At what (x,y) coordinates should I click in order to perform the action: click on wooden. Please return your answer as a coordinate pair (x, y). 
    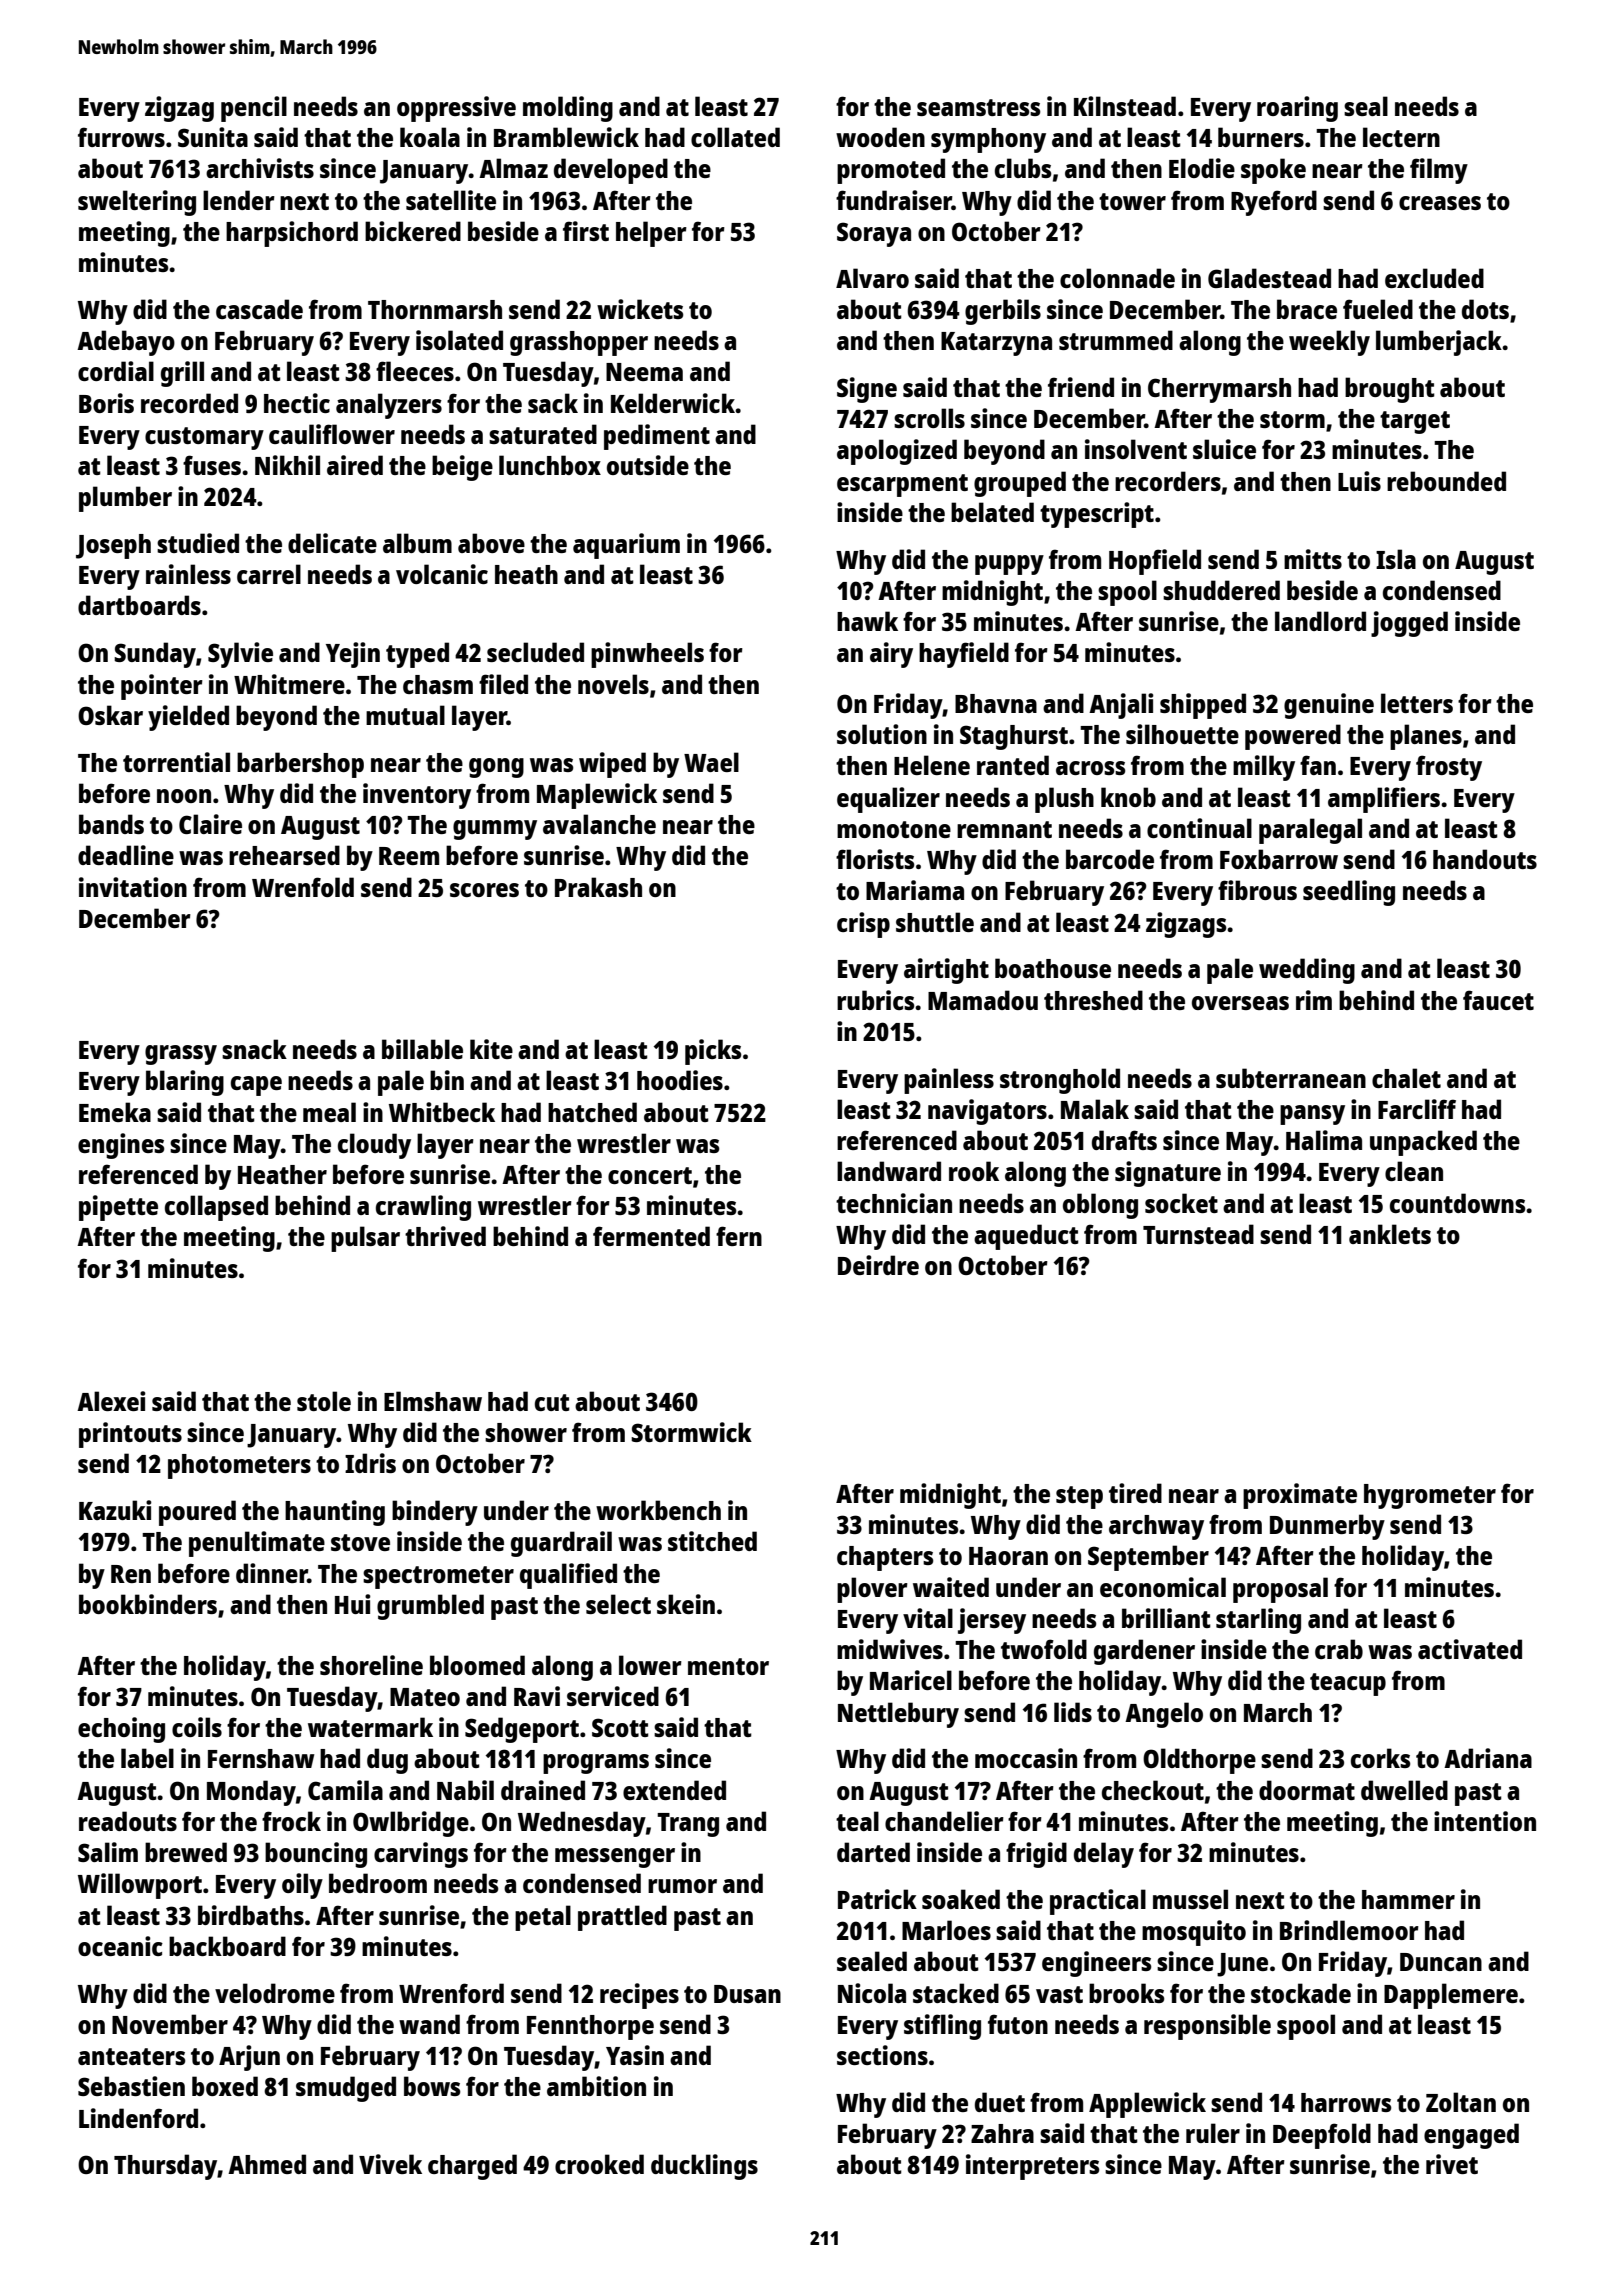
    Looking at the image, I should click on (880, 137).
